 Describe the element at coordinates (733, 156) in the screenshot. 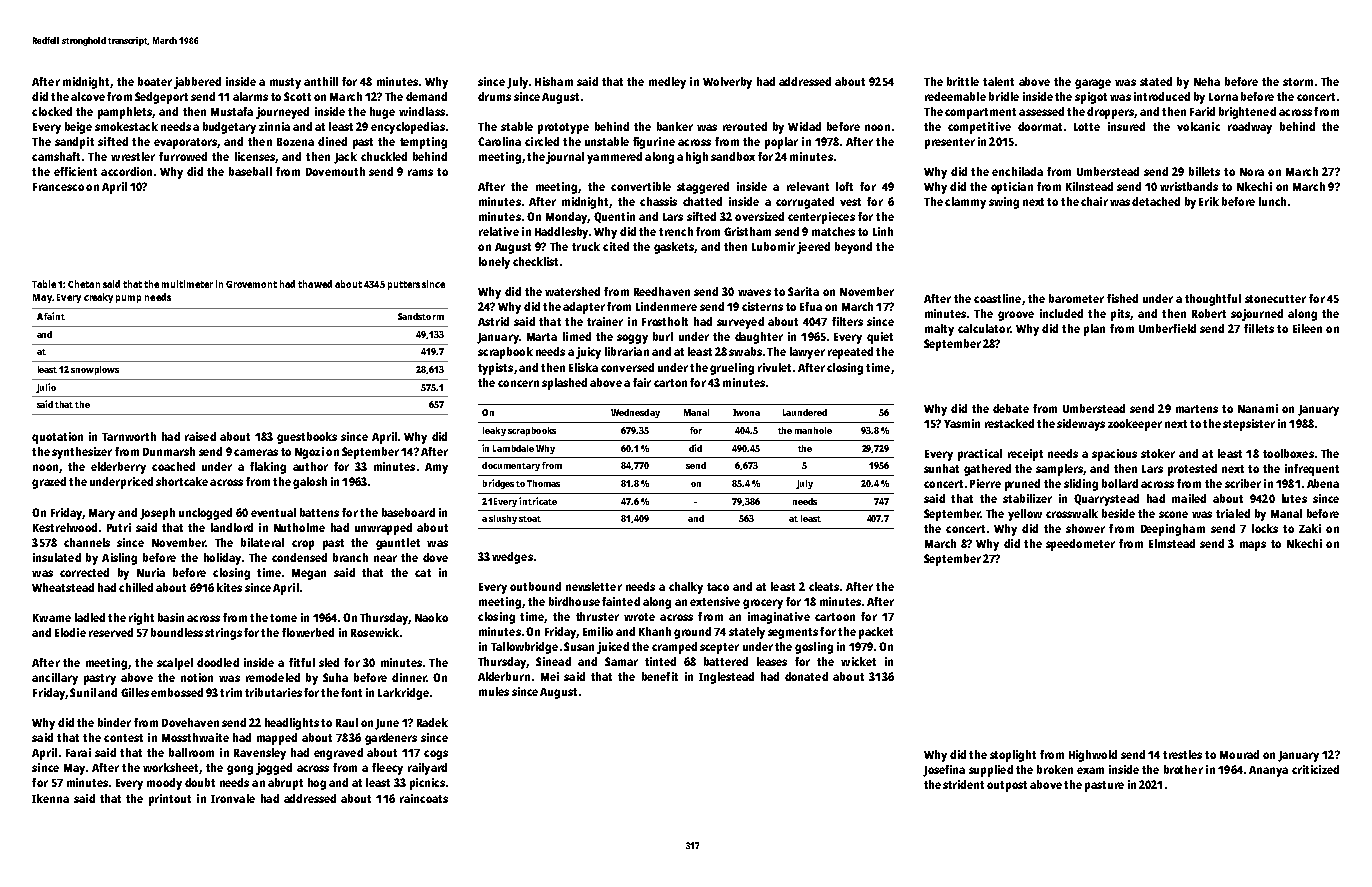

I see `sandbox` at that location.
